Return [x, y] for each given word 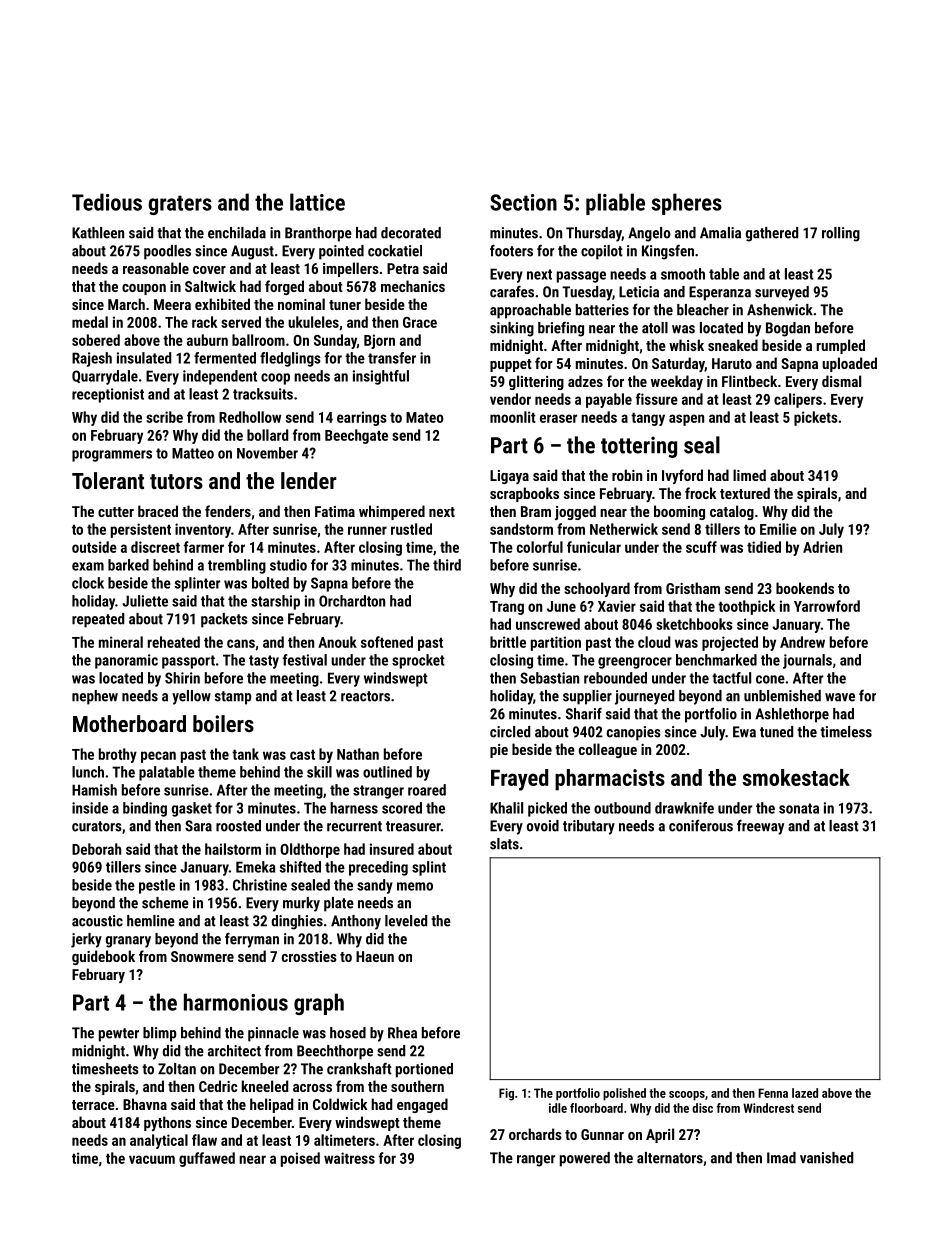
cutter [116, 512]
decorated [411, 233]
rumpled [841, 346]
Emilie [778, 529]
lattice [317, 202]
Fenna [773, 1093]
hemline [151, 921]
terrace [93, 1105]
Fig [506, 1094]
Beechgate [356, 436]
